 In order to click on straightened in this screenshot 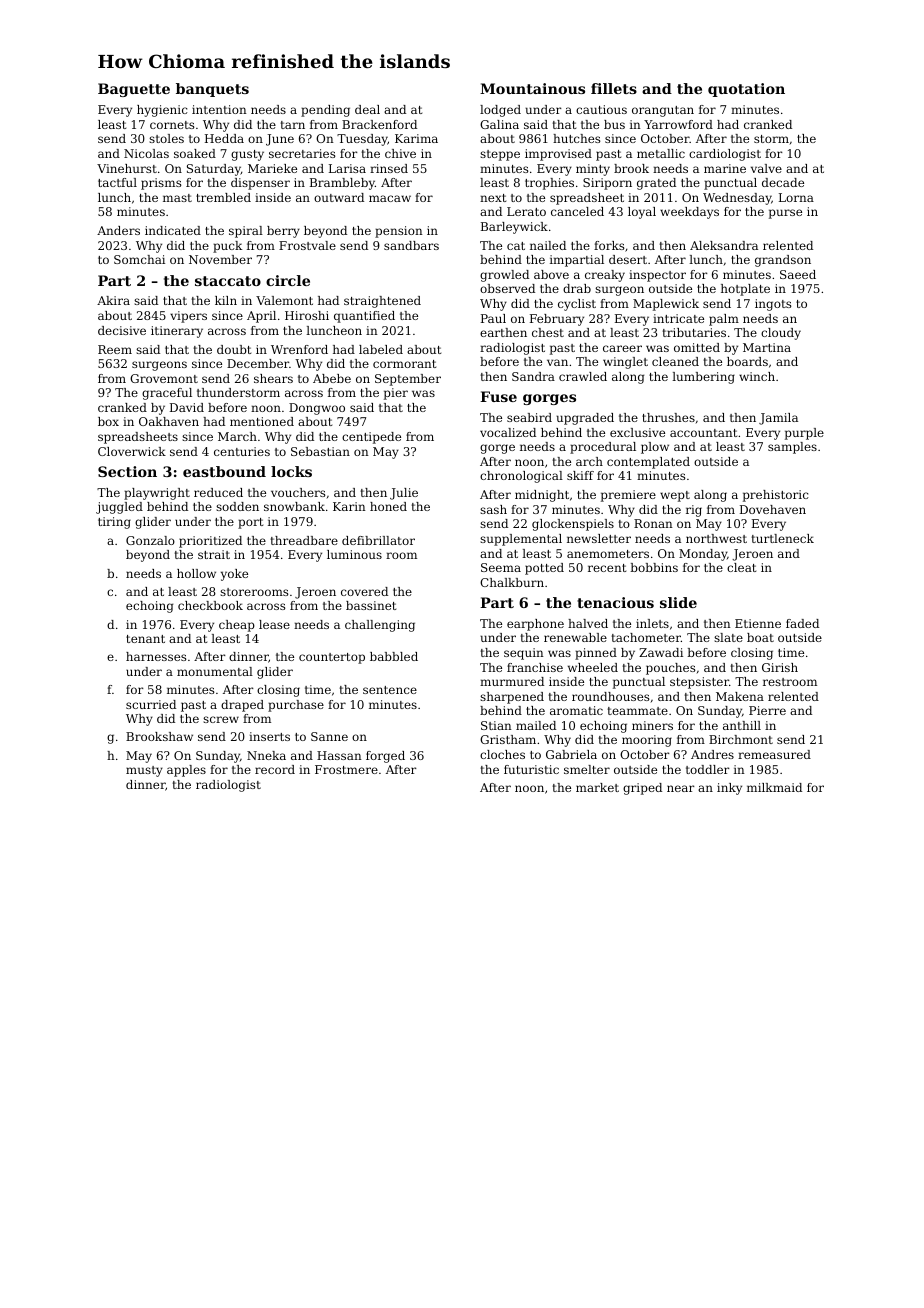, I will do `click(382, 302)`.
